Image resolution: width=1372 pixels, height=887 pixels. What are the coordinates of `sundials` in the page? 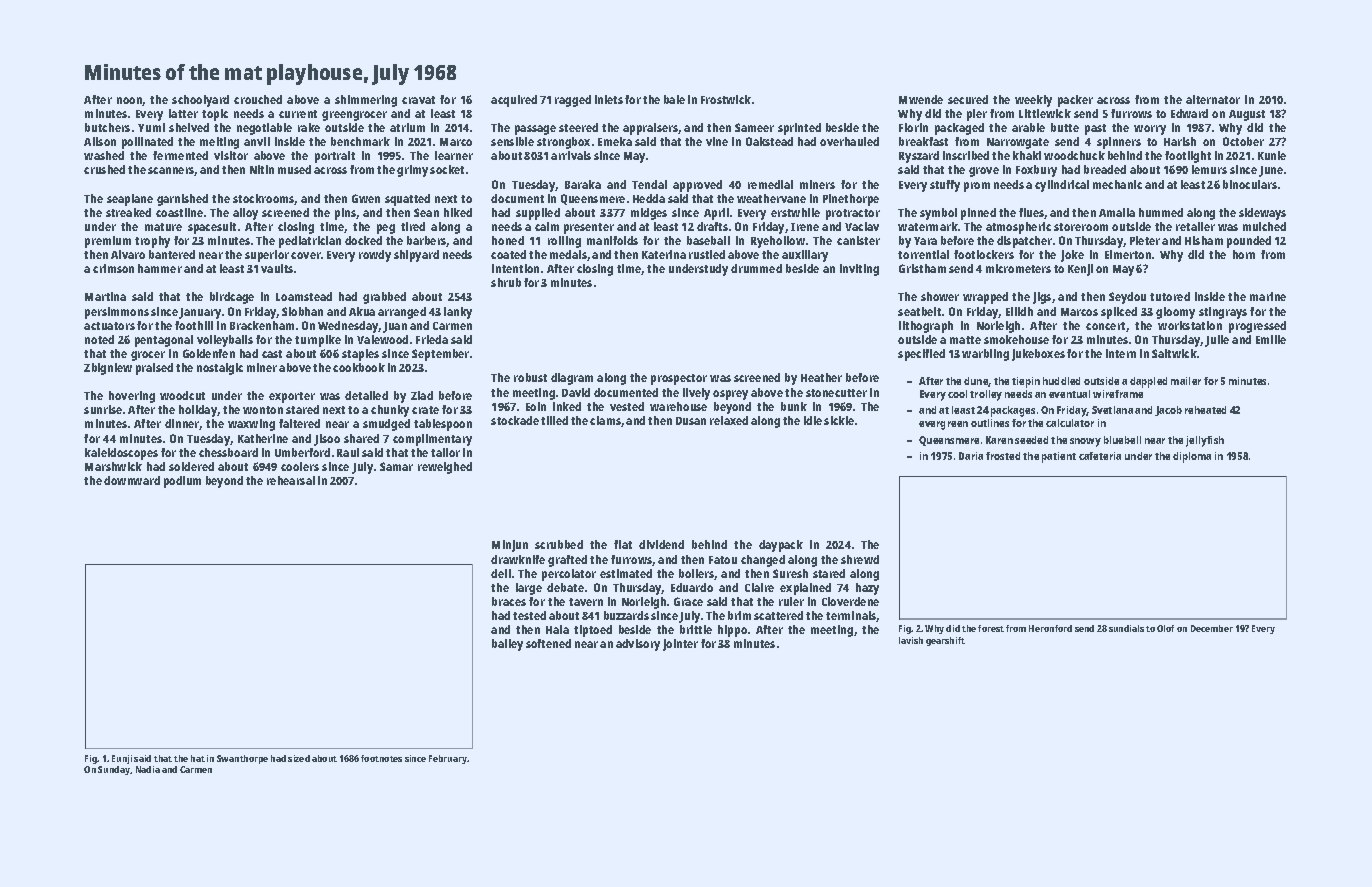 It's located at (1126, 628).
